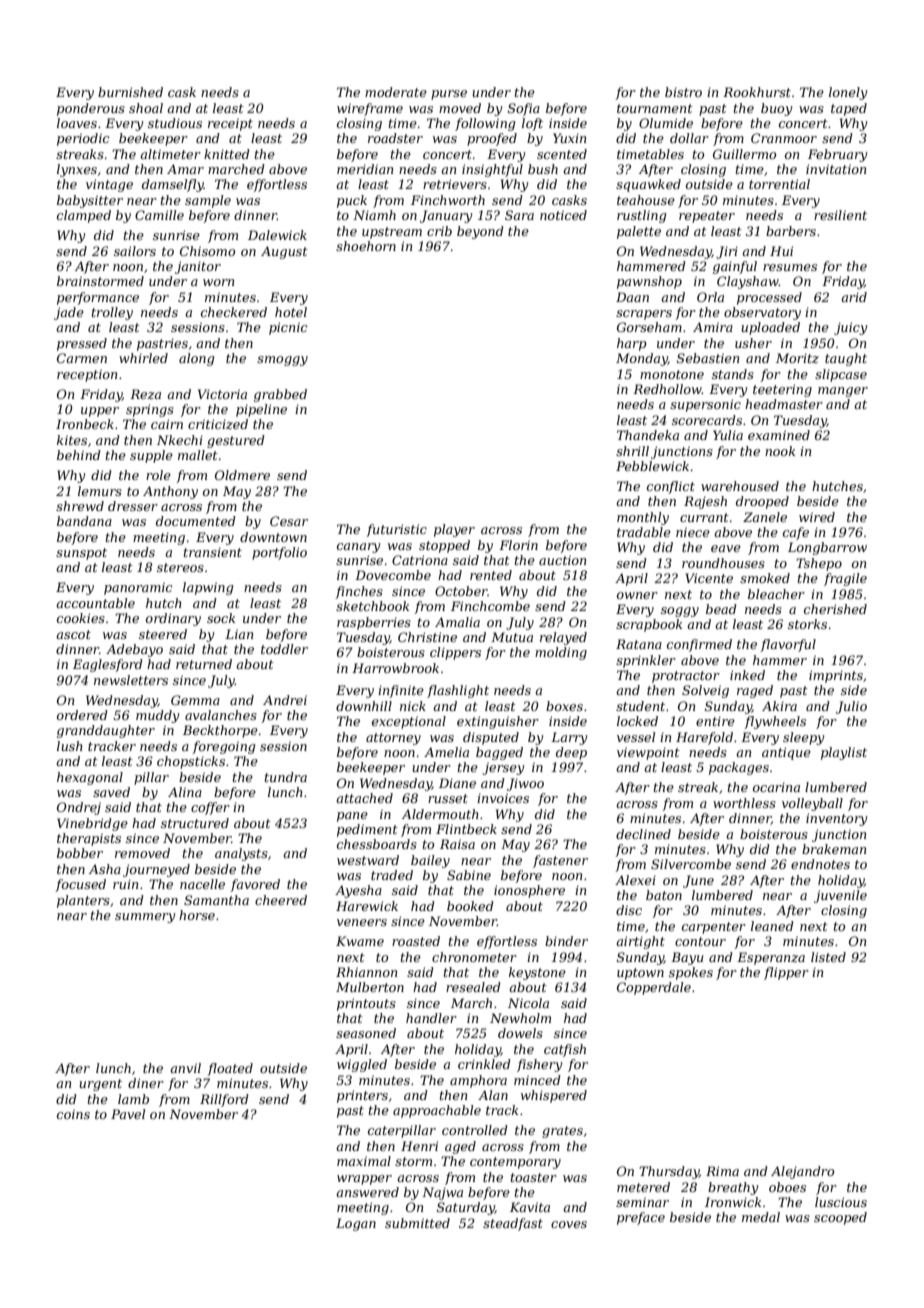 Image resolution: width=924 pixels, height=1308 pixels. What do you see at coordinates (81, 554) in the document?
I see `sunspot` at bounding box center [81, 554].
